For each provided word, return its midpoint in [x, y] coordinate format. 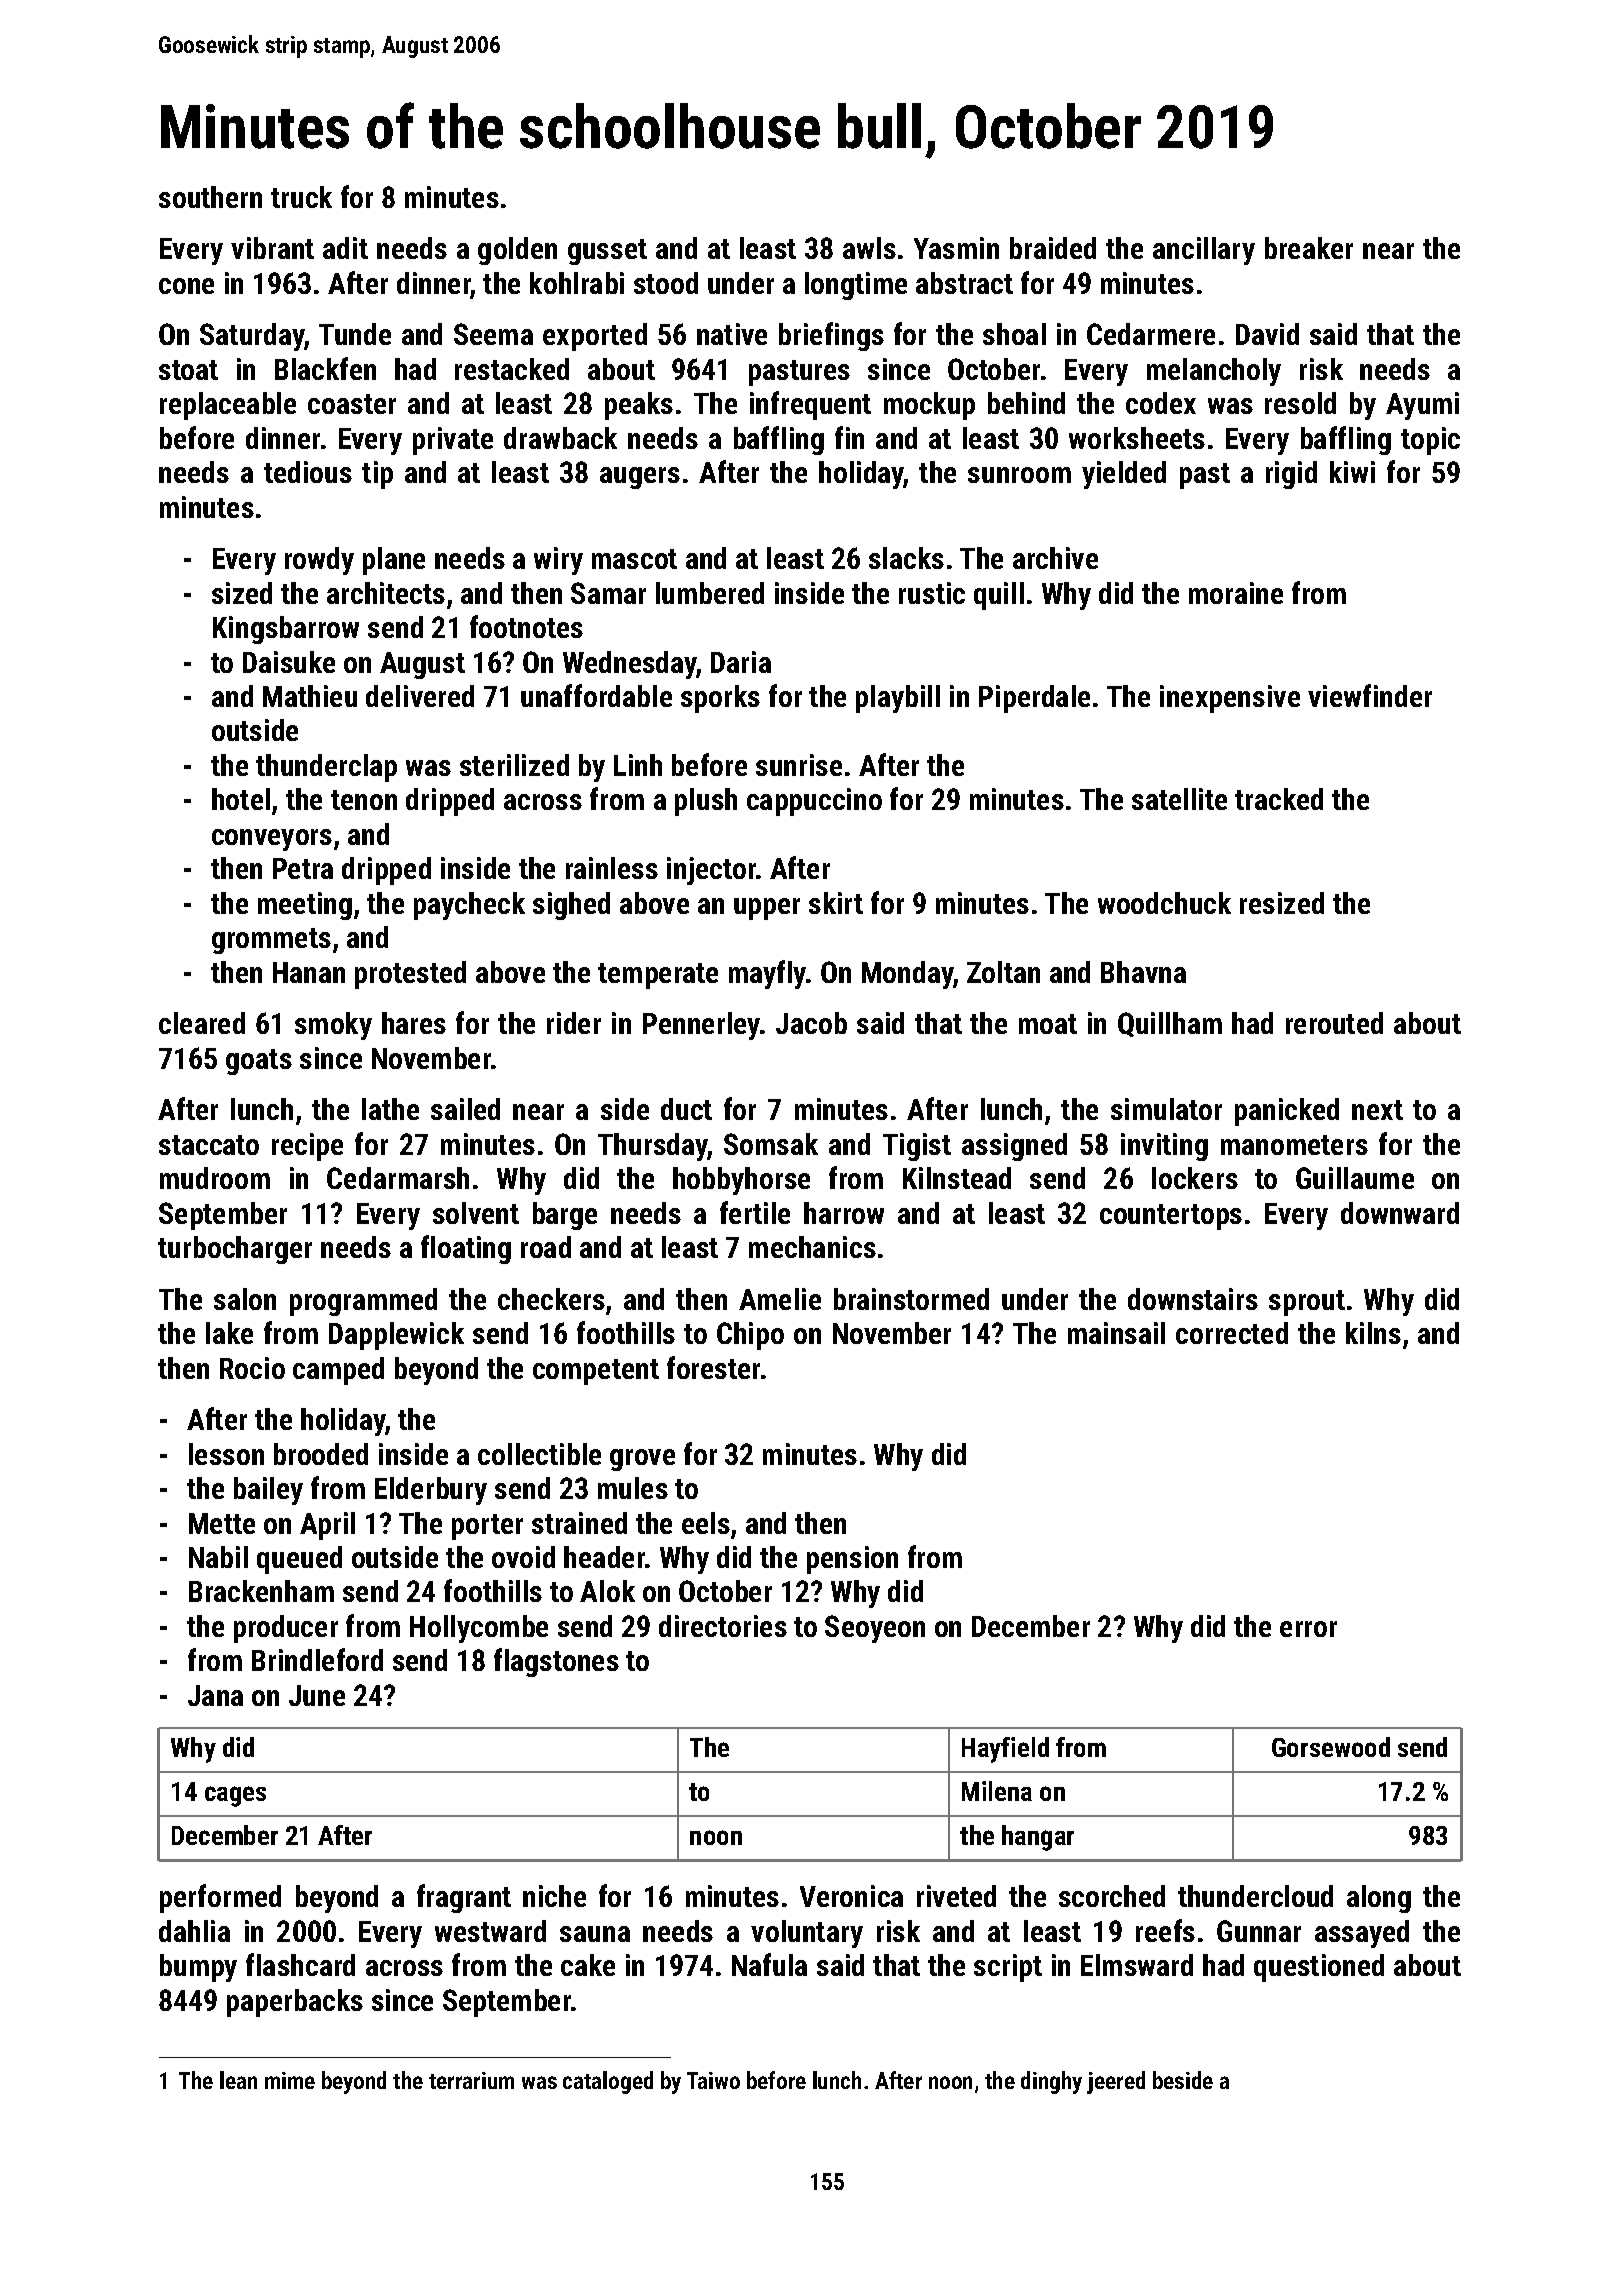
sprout [1307, 1303]
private [453, 441]
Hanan [309, 972]
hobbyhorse [741, 1181]
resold [1300, 403]
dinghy [1051, 2082]
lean [238, 2080]
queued [299, 1560]
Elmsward [1137, 1965]
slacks [906, 558]
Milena [997, 1791]
